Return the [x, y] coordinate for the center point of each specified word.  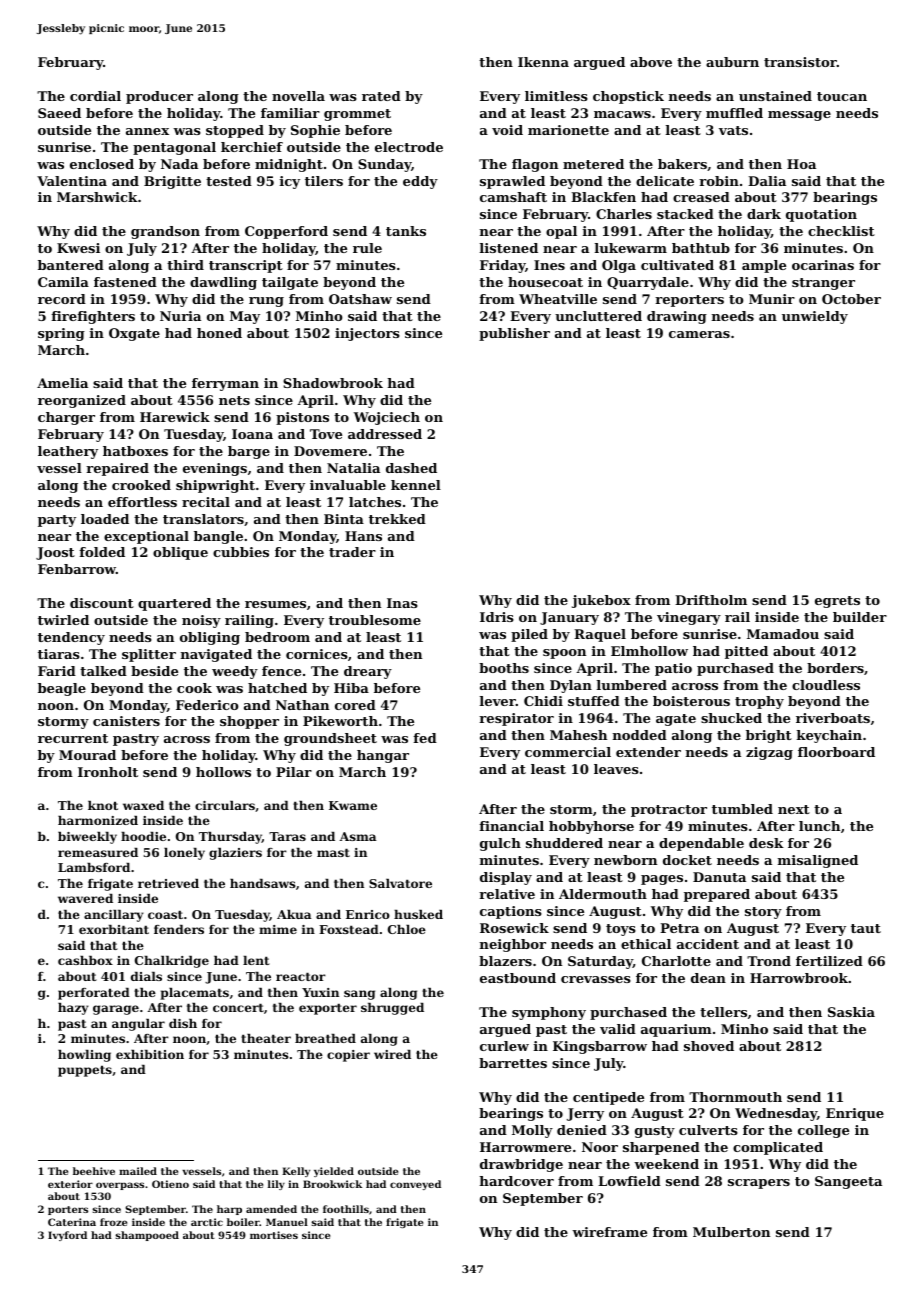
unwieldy [815, 317]
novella [298, 96]
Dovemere [330, 451]
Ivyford [67, 1236]
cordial [95, 96]
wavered [85, 898]
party [57, 521]
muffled [734, 113]
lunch [819, 826]
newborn [625, 860]
